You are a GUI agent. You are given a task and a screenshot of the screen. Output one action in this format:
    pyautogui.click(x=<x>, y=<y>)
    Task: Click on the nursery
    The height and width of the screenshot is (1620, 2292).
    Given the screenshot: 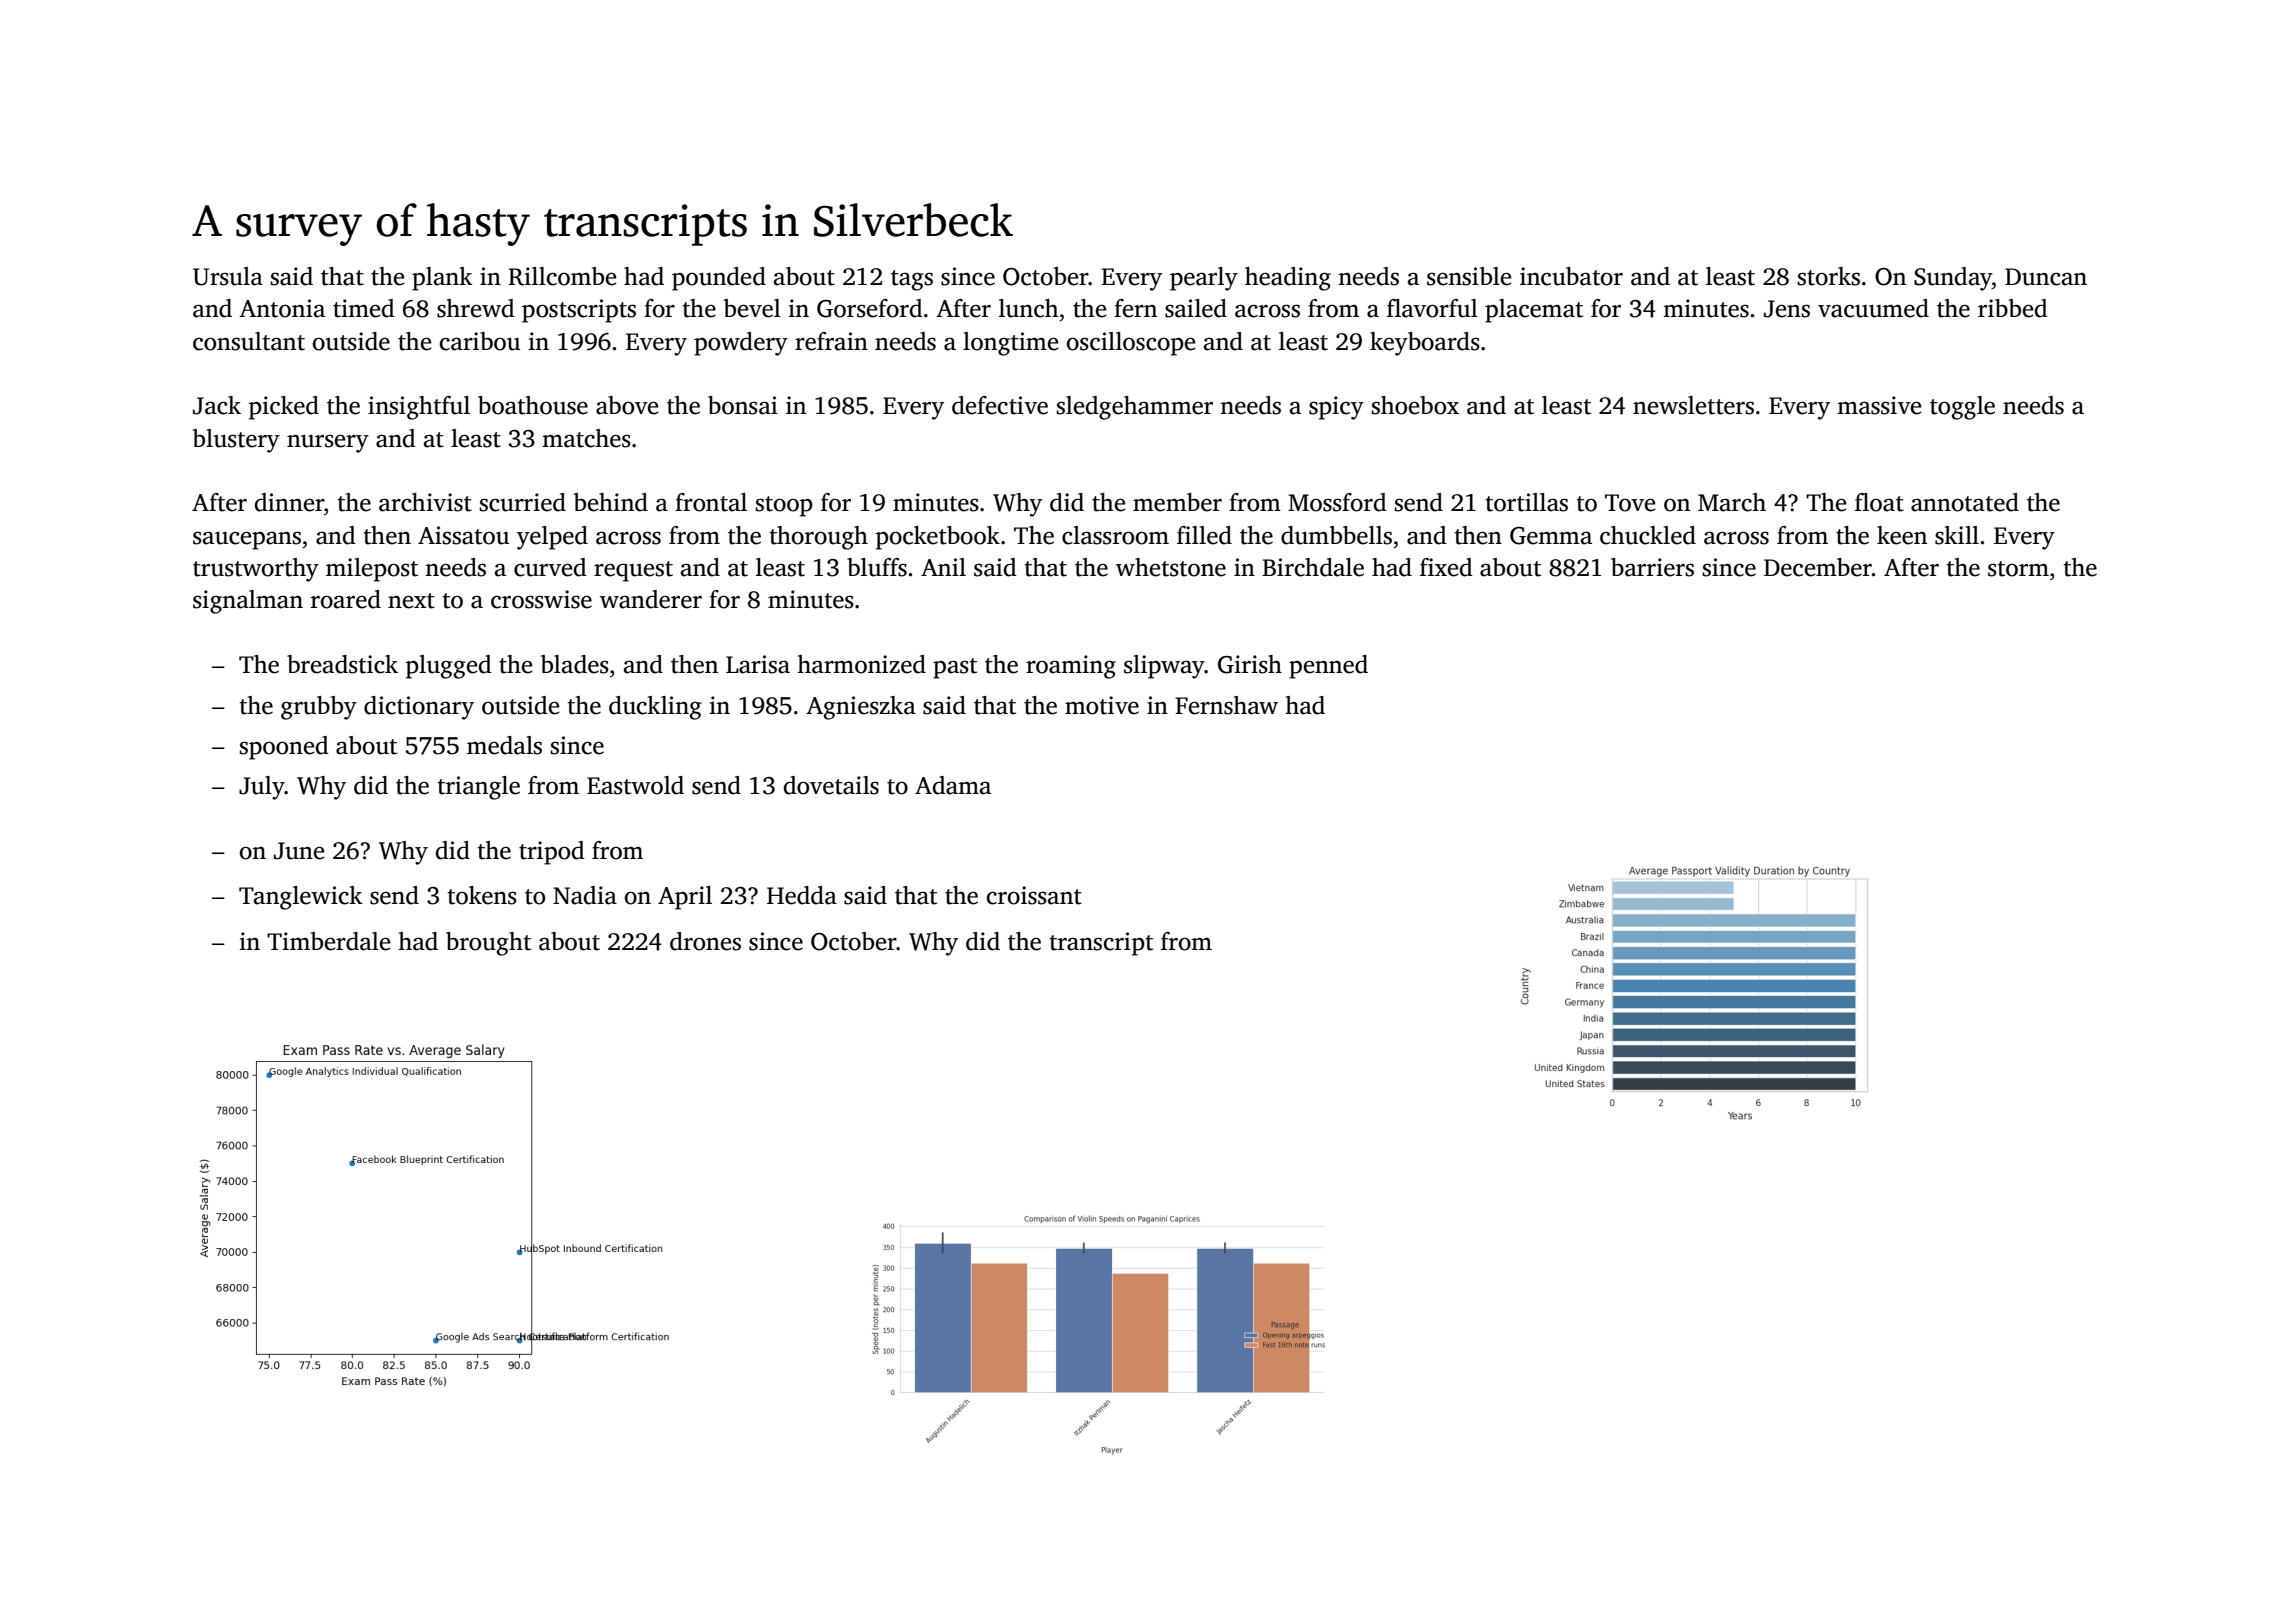 What is the action you would take?
    pyautogui.click(x=328, y=443)
